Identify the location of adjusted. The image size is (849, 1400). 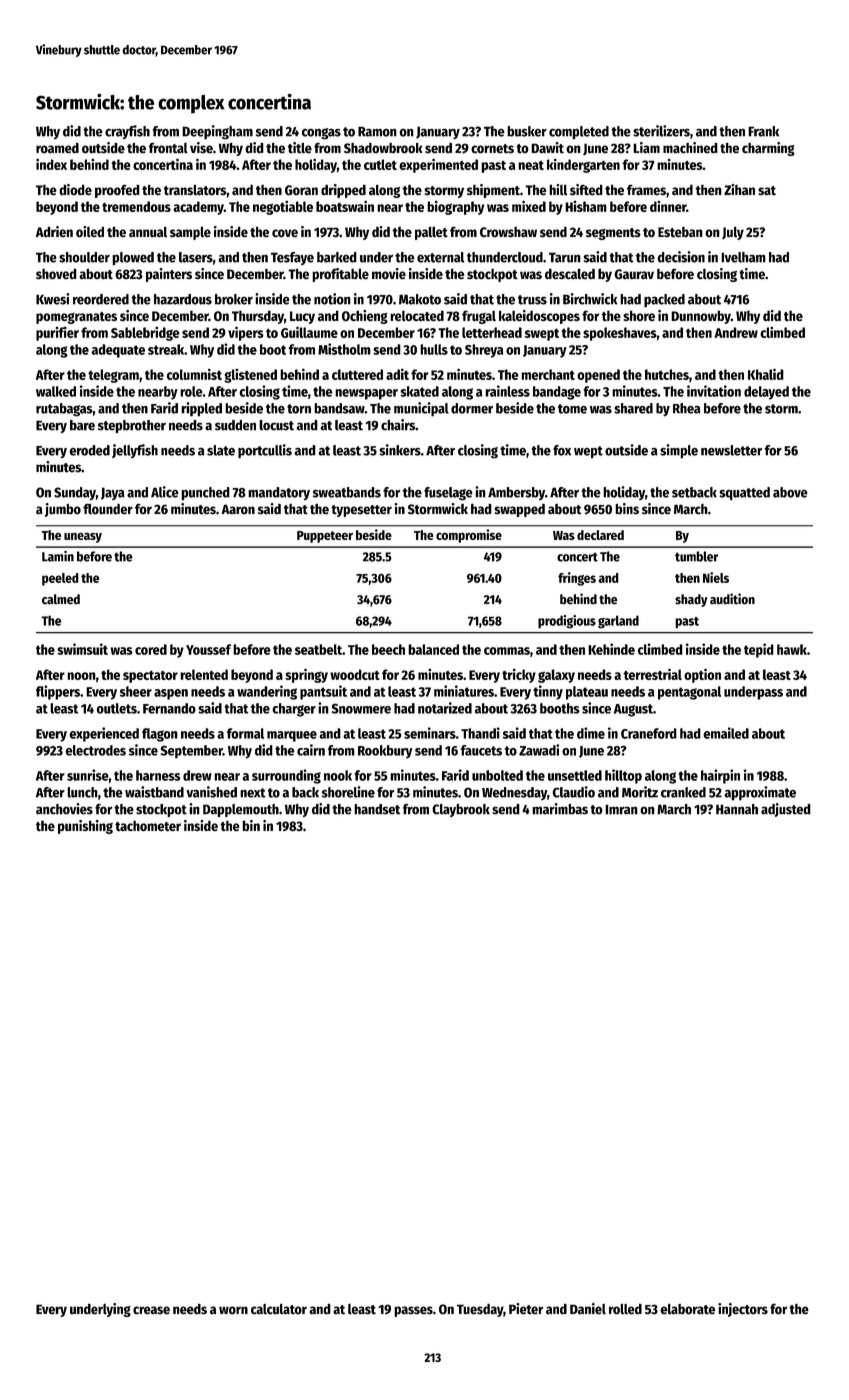
(786, 810).
